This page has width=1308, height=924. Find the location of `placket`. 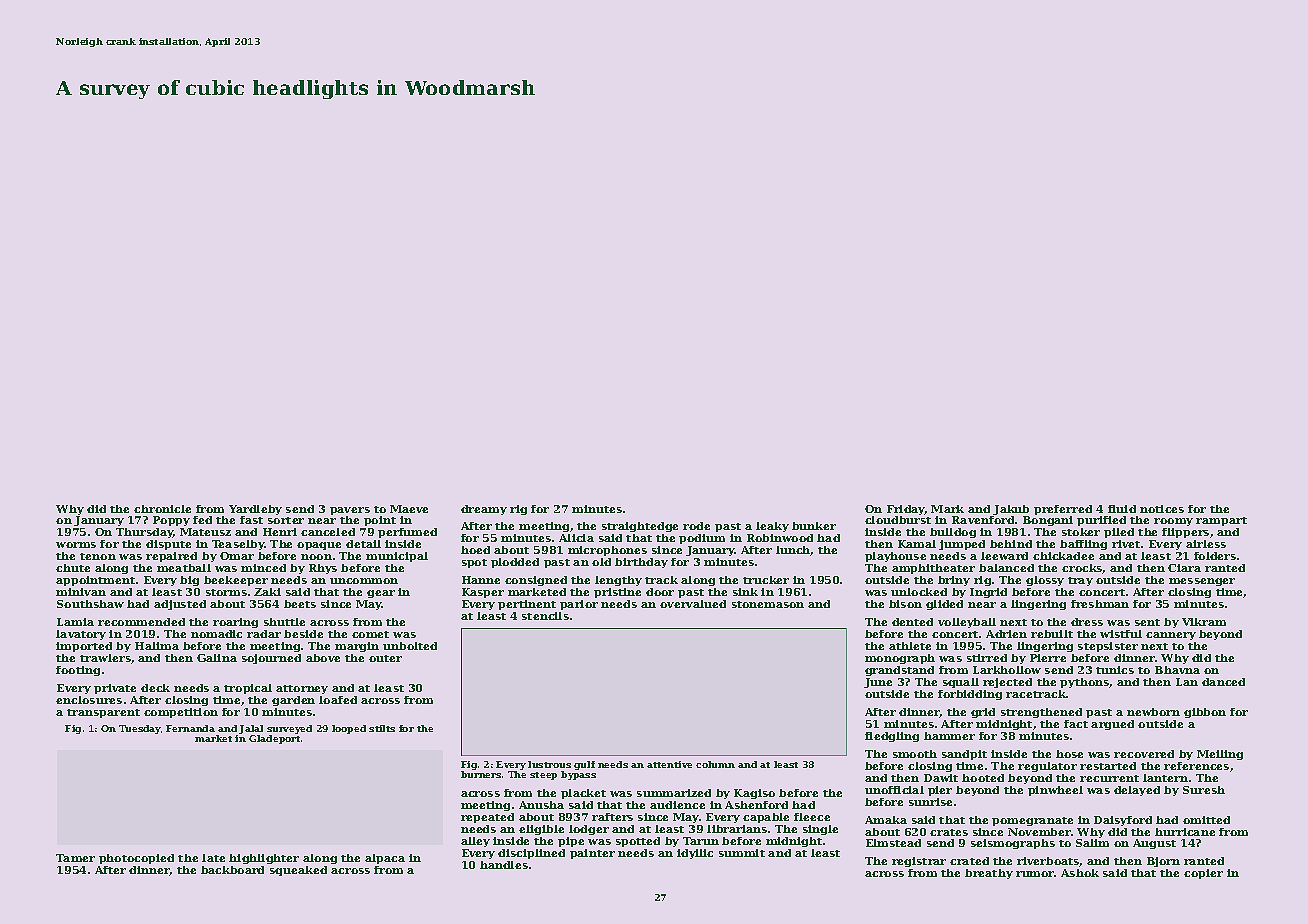

placket is located at coordinates (583, 794).
